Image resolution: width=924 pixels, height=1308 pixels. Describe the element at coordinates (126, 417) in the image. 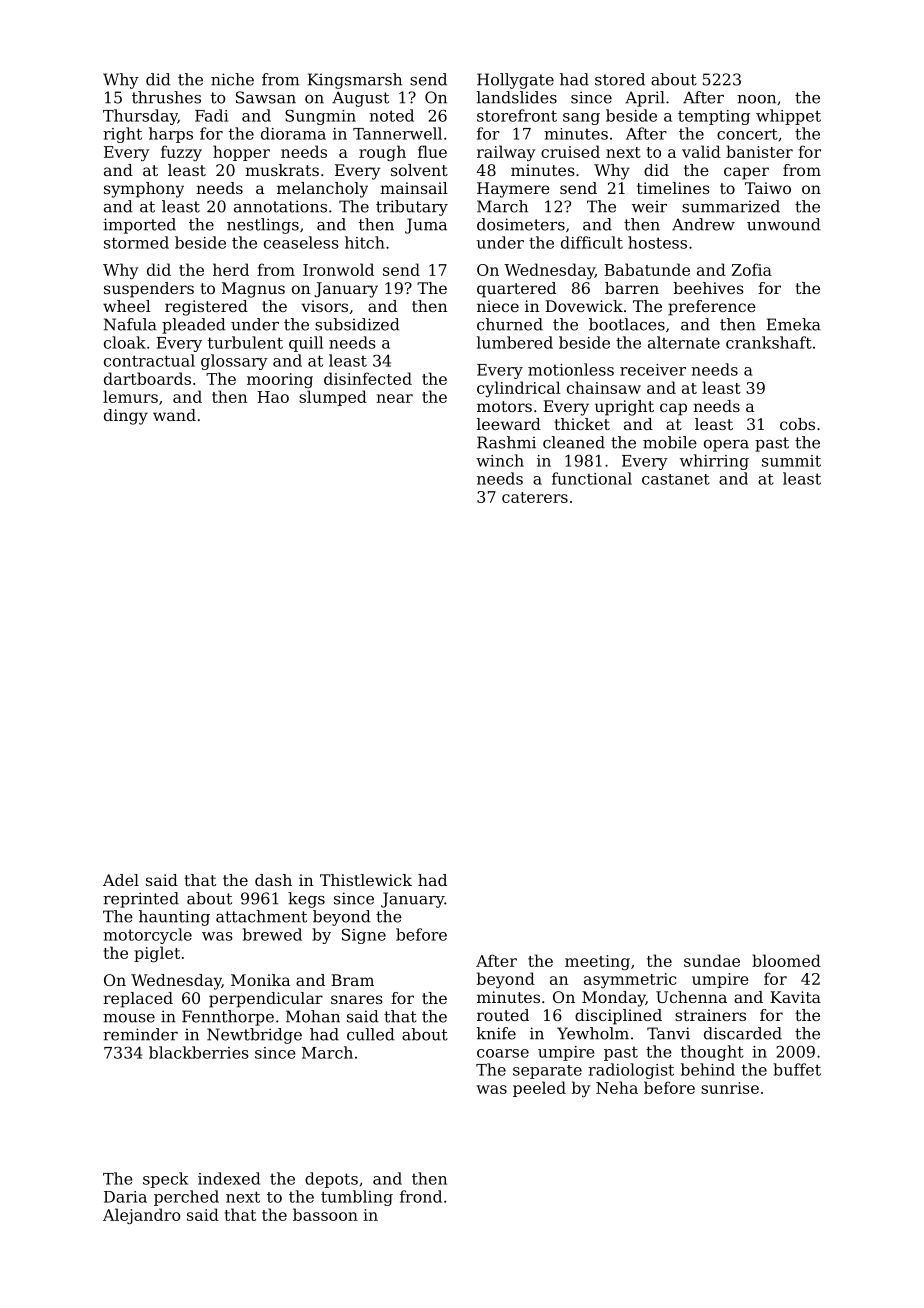

I see `dingy` at that location.
